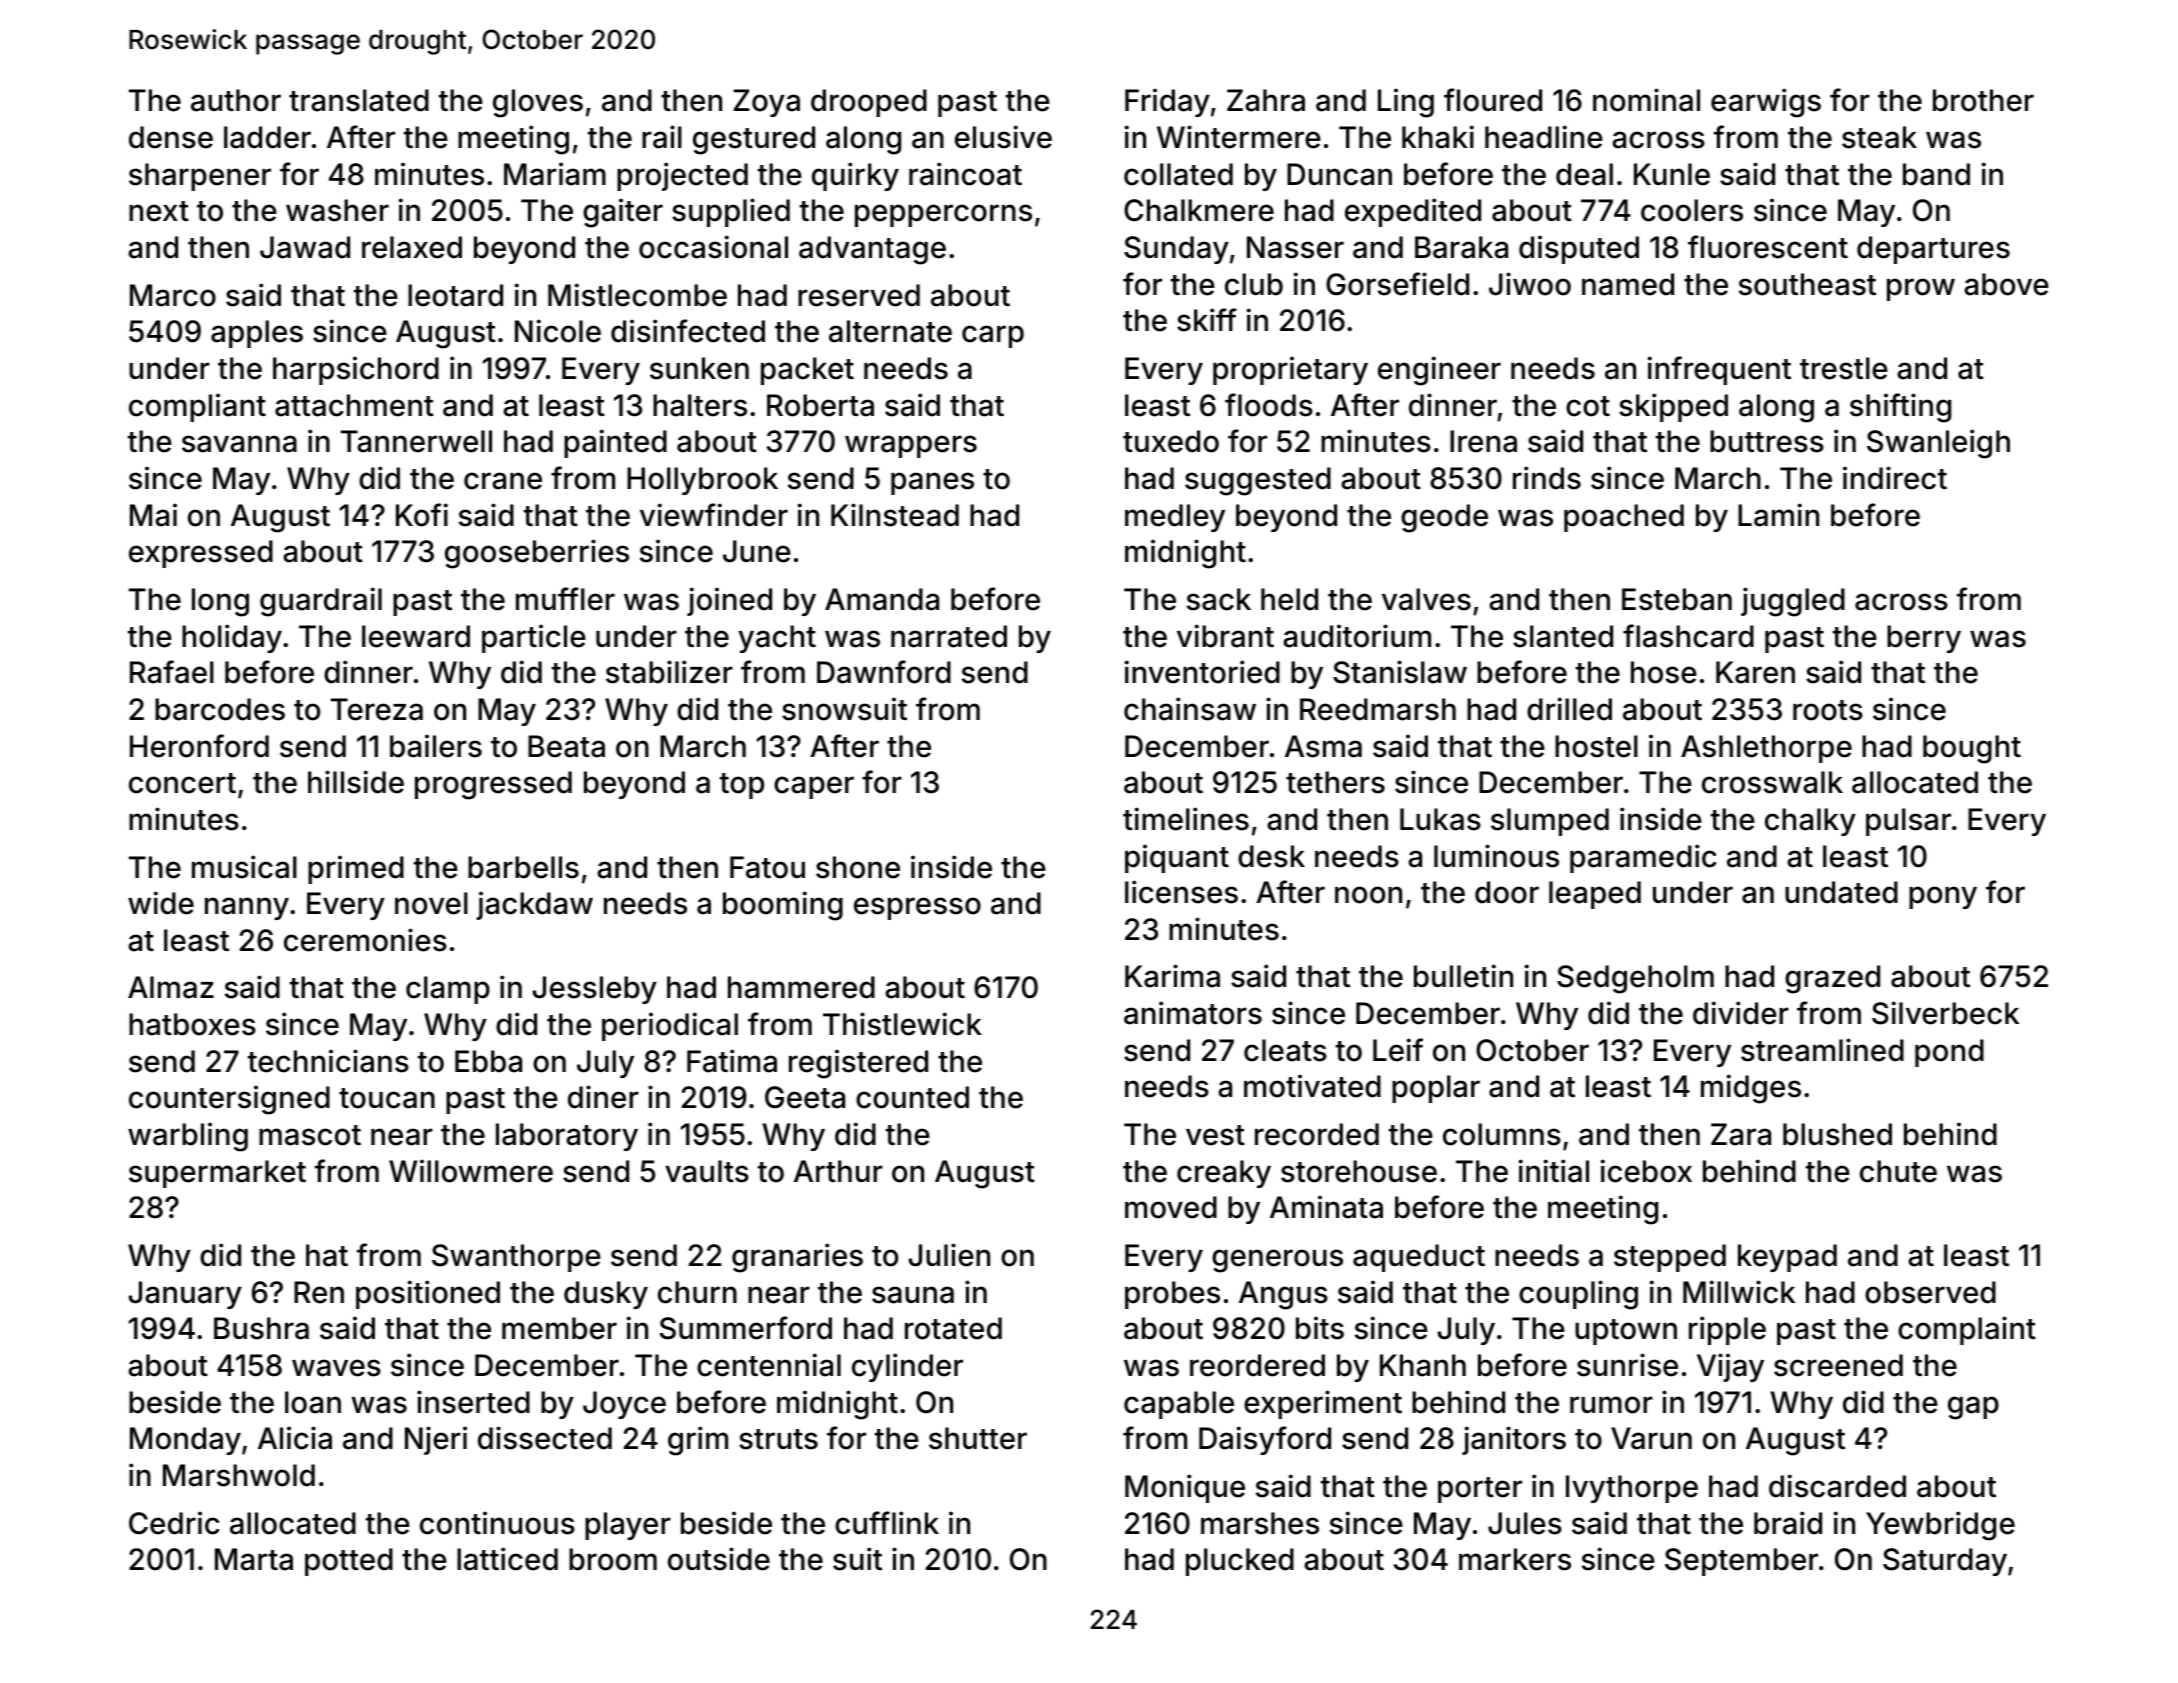  I want to click on noon, so click(1368, 895).
